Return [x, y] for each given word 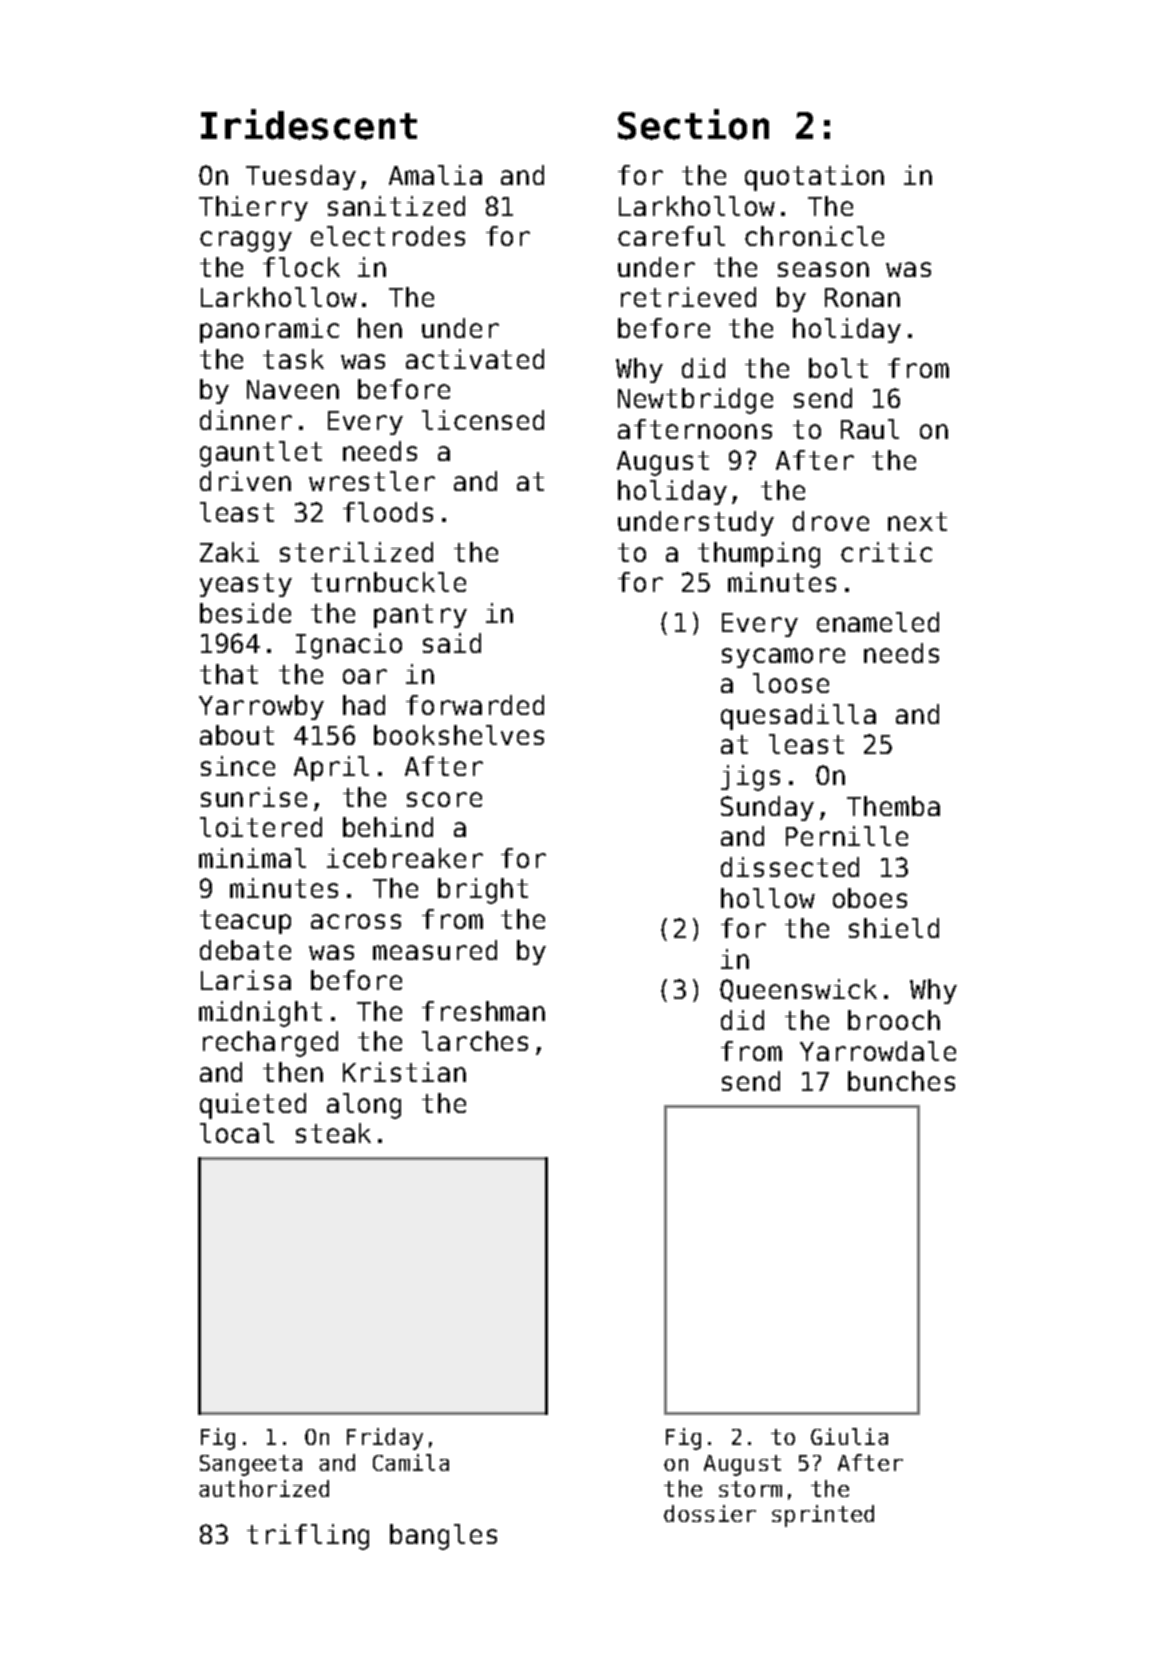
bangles [443, 1537]
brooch [894, 1020]
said [452, 643]
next [917, 521]
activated [475, 359]
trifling [308, 1537]
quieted [253, 1106]
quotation [814, 178]
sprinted [823, 1516]
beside [245, 613]
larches [475, 1041]
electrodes [388, 236]
